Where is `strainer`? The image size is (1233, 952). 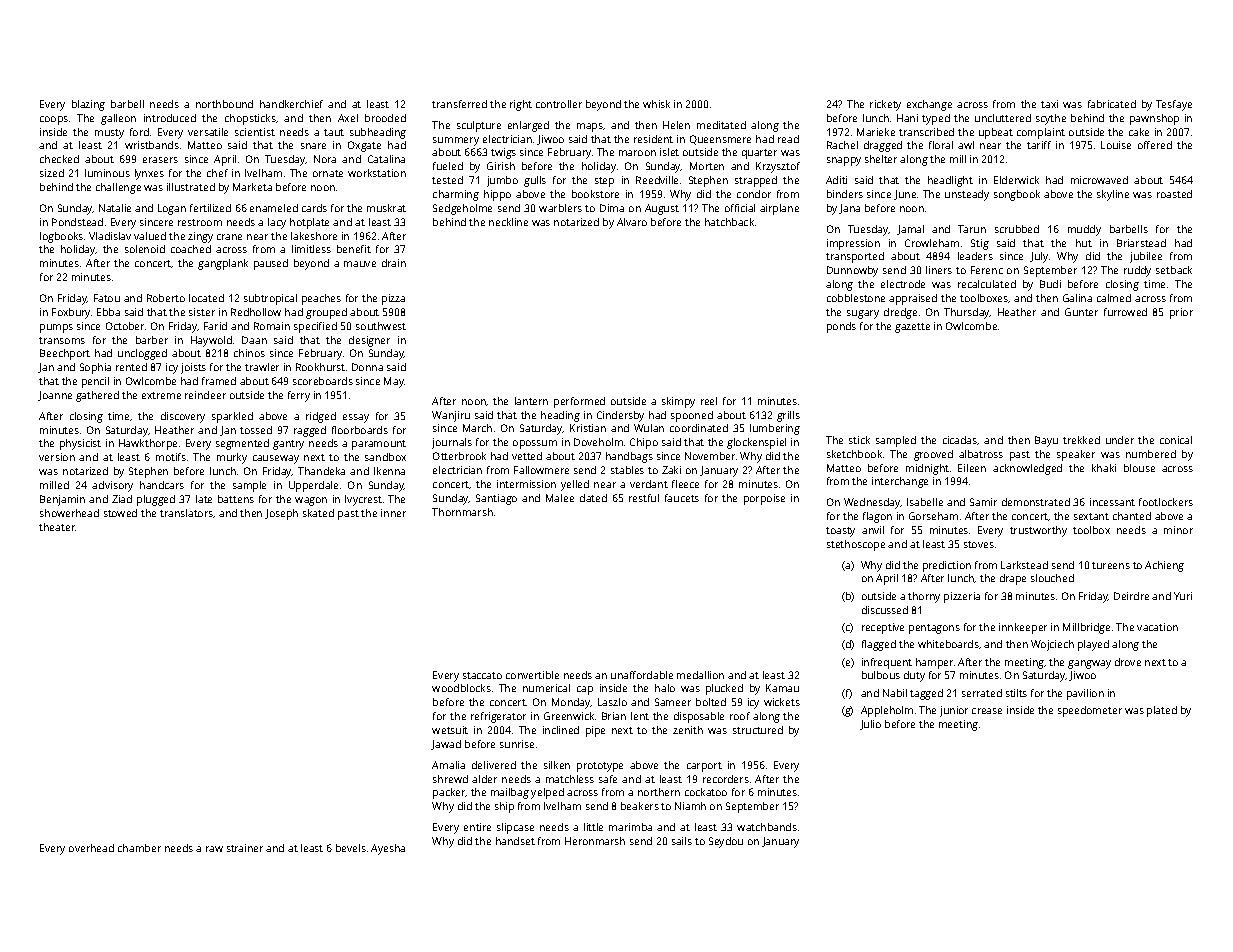
strainer is located at coordinates (245, 848).
